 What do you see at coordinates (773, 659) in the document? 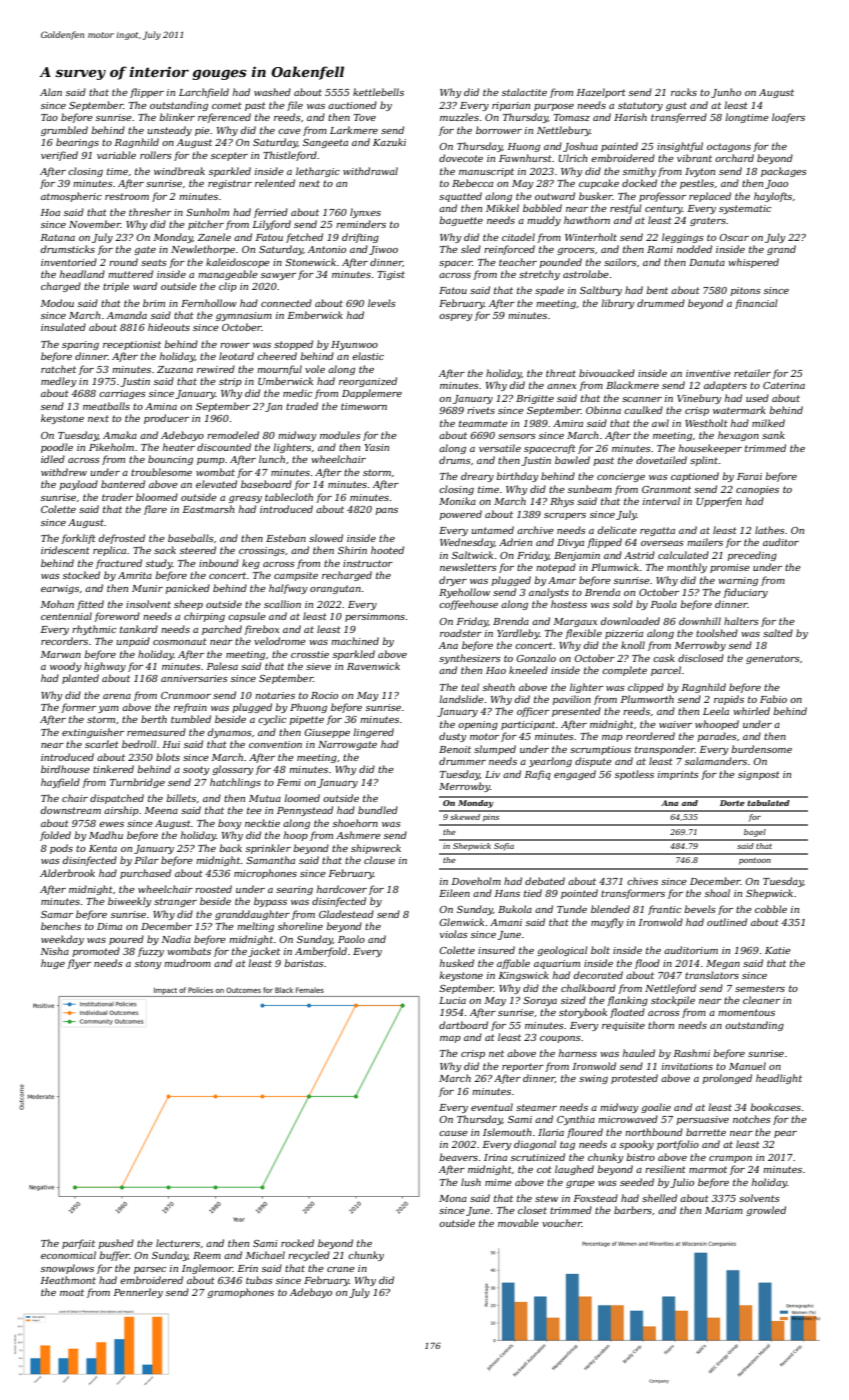
I see `generators` at bounding box center [773, 659].
